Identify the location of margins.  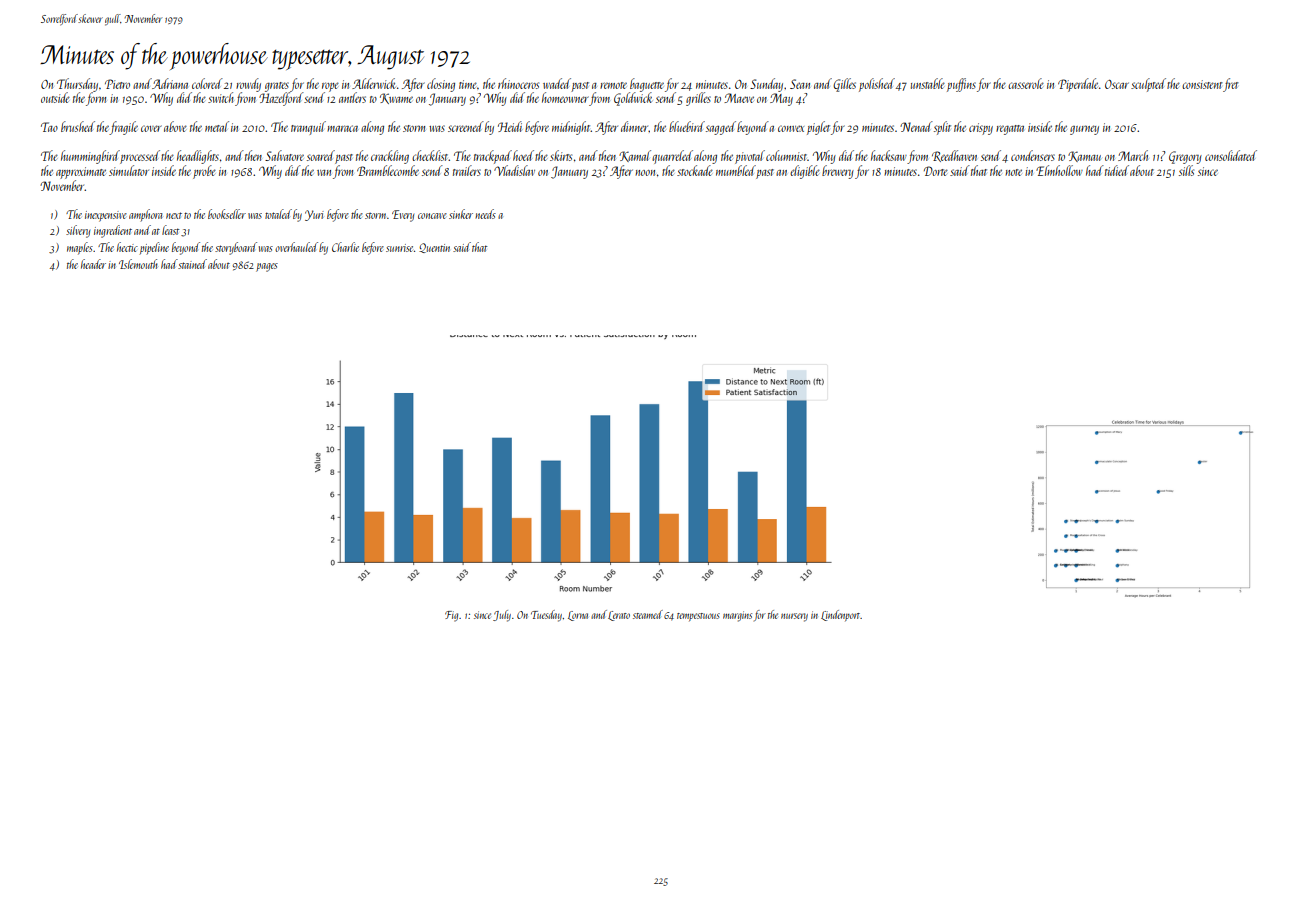
(737, 616).
